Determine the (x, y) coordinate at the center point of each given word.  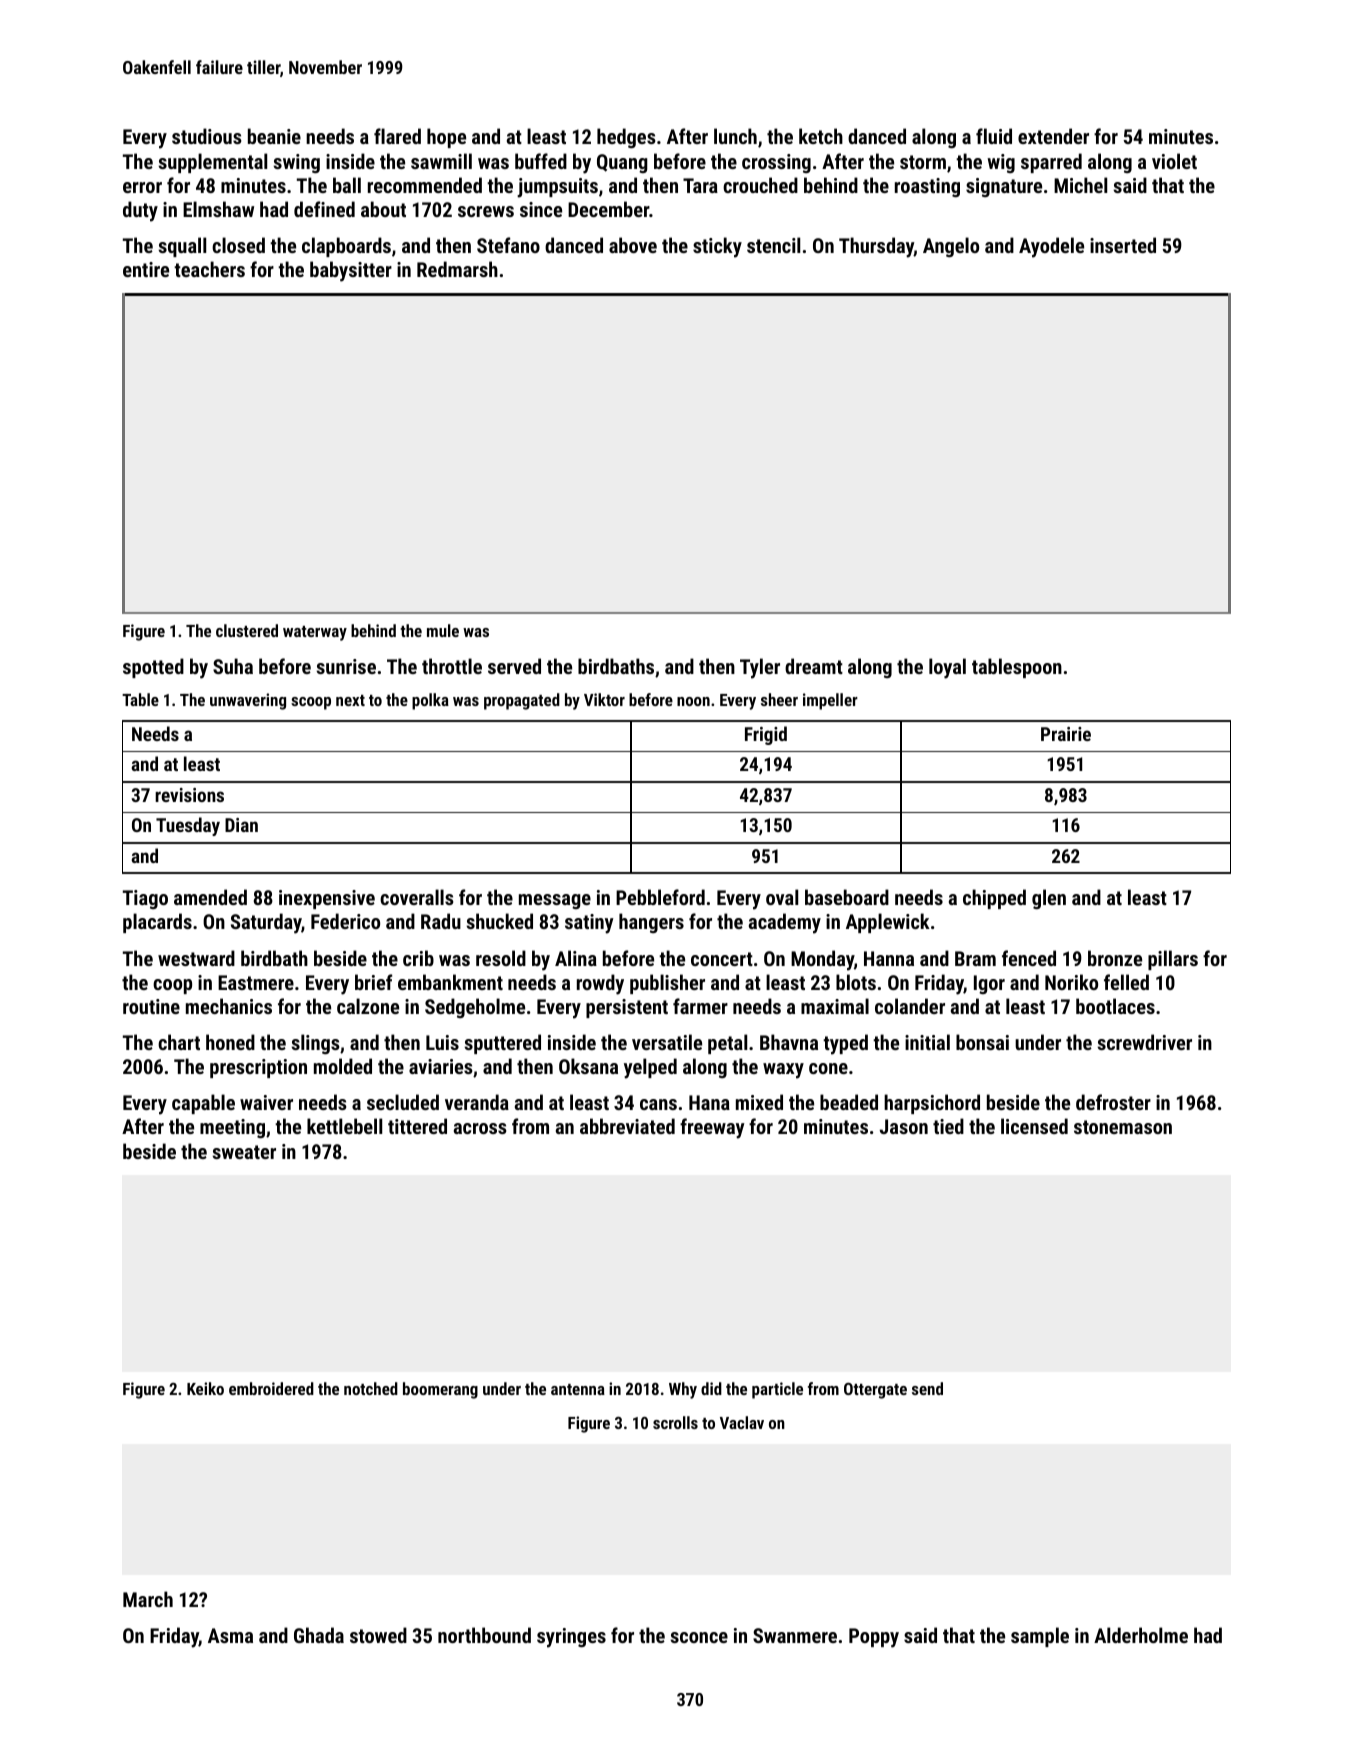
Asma (230, 1635)
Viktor (604, 699)
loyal (947, 668)
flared (397, 136)
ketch (821, 136)
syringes (571, 1638)
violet (1174, 161)
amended (210, 897)
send (927, 1388)
